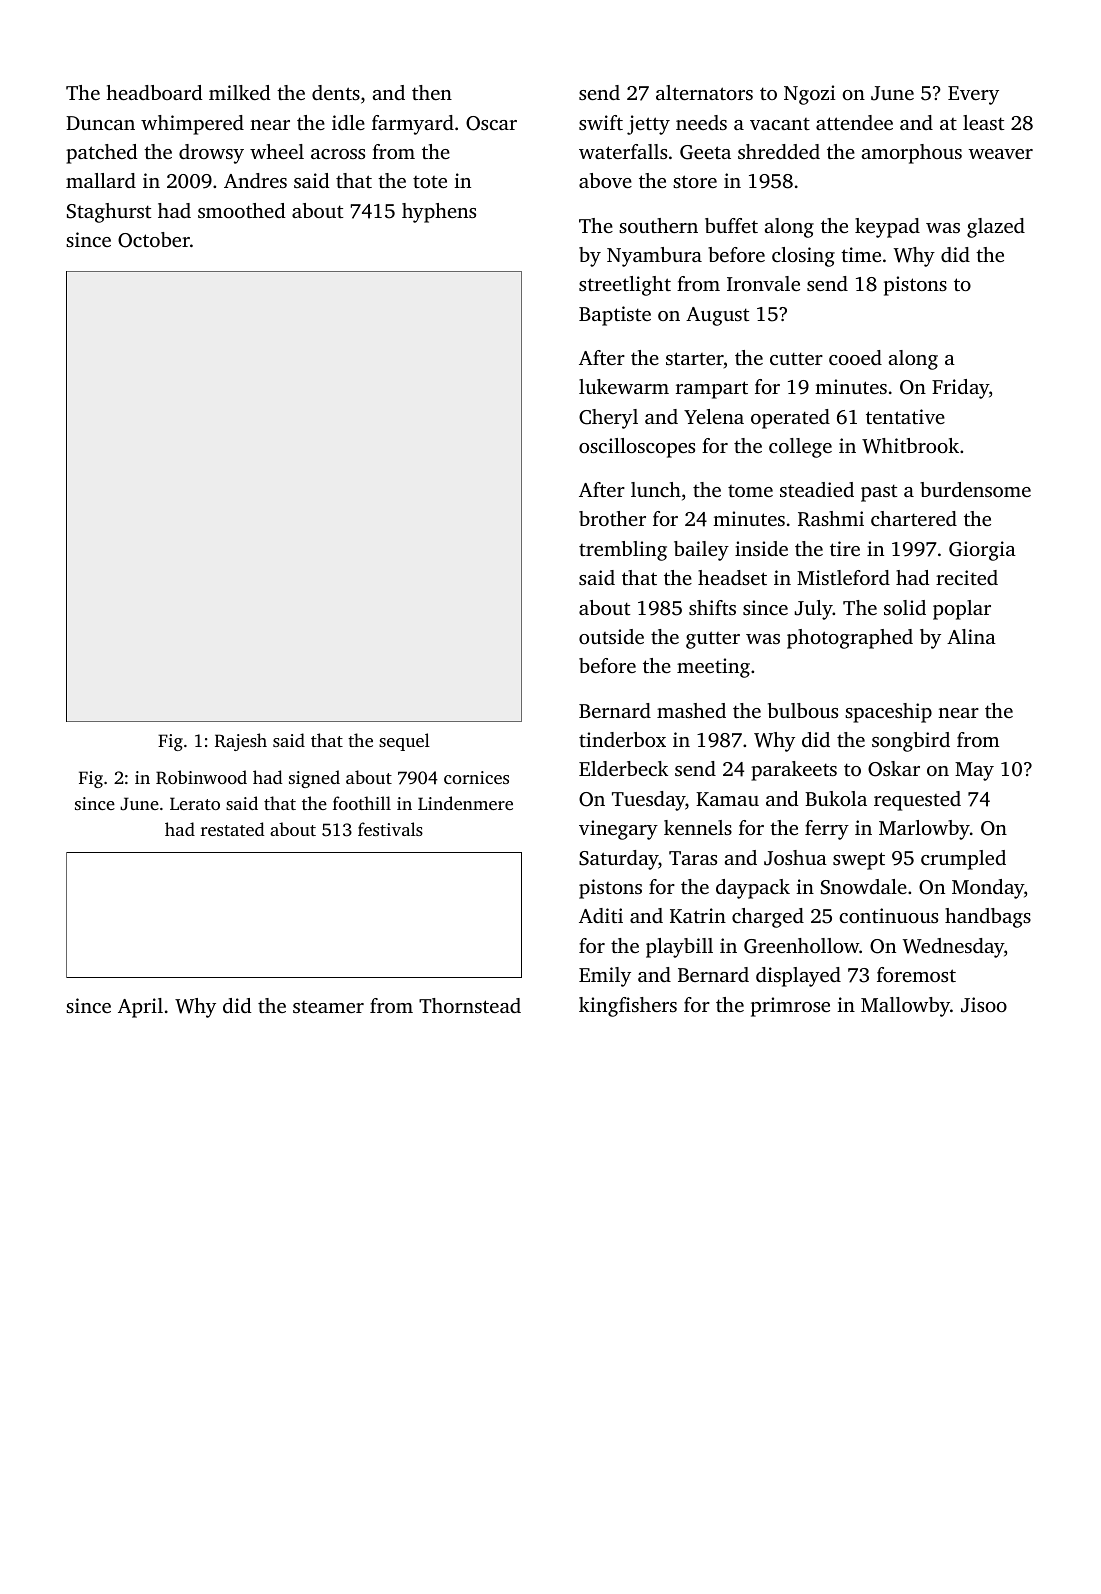 This screenshot has height=1594, width=1101. What do you see at coordinates (611, 636) in the screenshot?
I see `outside` at bounding box center [611, 636].
